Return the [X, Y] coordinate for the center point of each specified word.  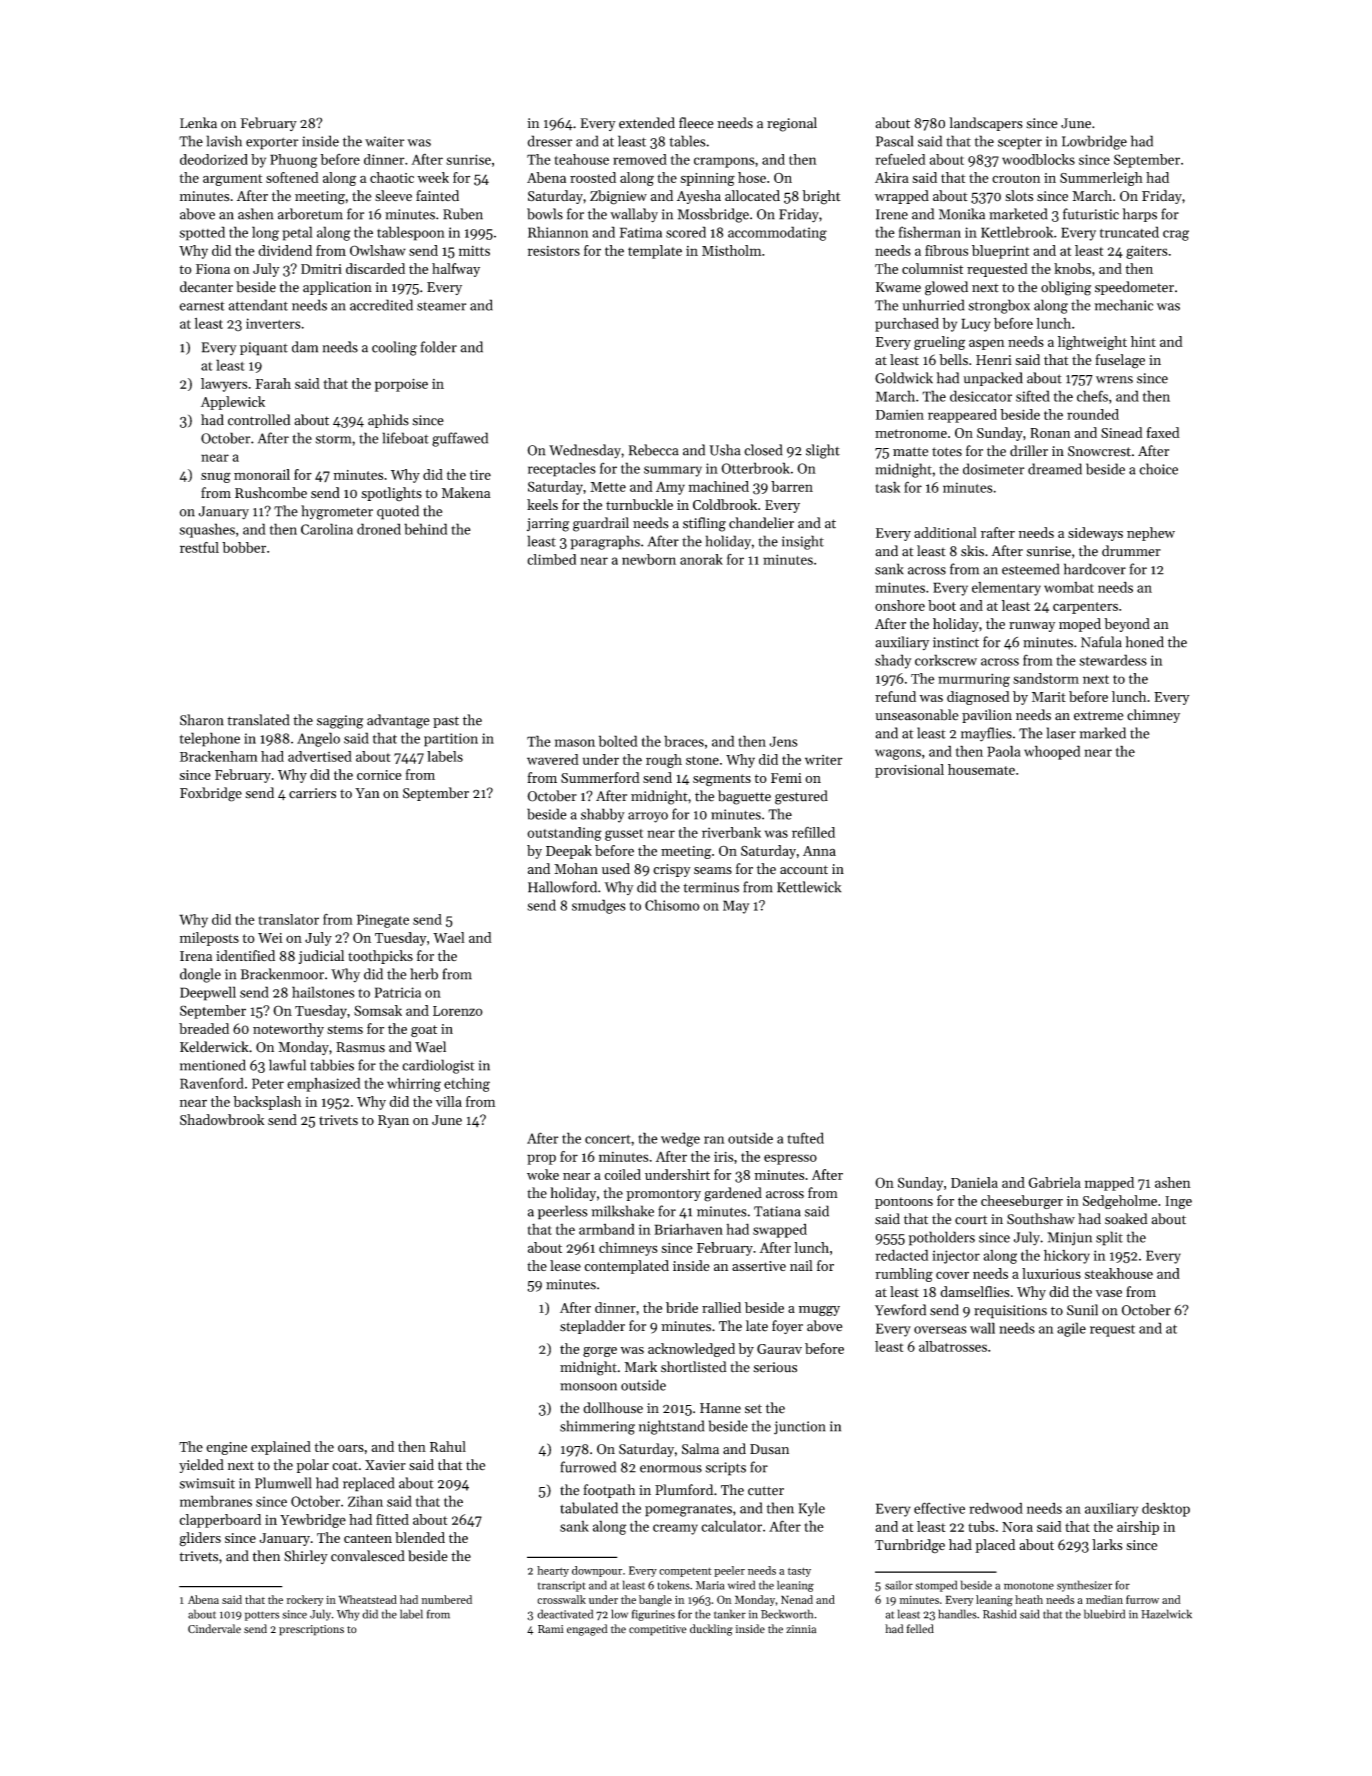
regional [792, 124]
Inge [1178, 1202]
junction [799, 1428]
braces [684, 741]
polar [313, 1466]
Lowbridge [1094, 142]
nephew [1151, 534]
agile [1071, 1329]
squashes [207, 530]
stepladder [592, 1327]
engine [226, 1448]
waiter [384, 141]
